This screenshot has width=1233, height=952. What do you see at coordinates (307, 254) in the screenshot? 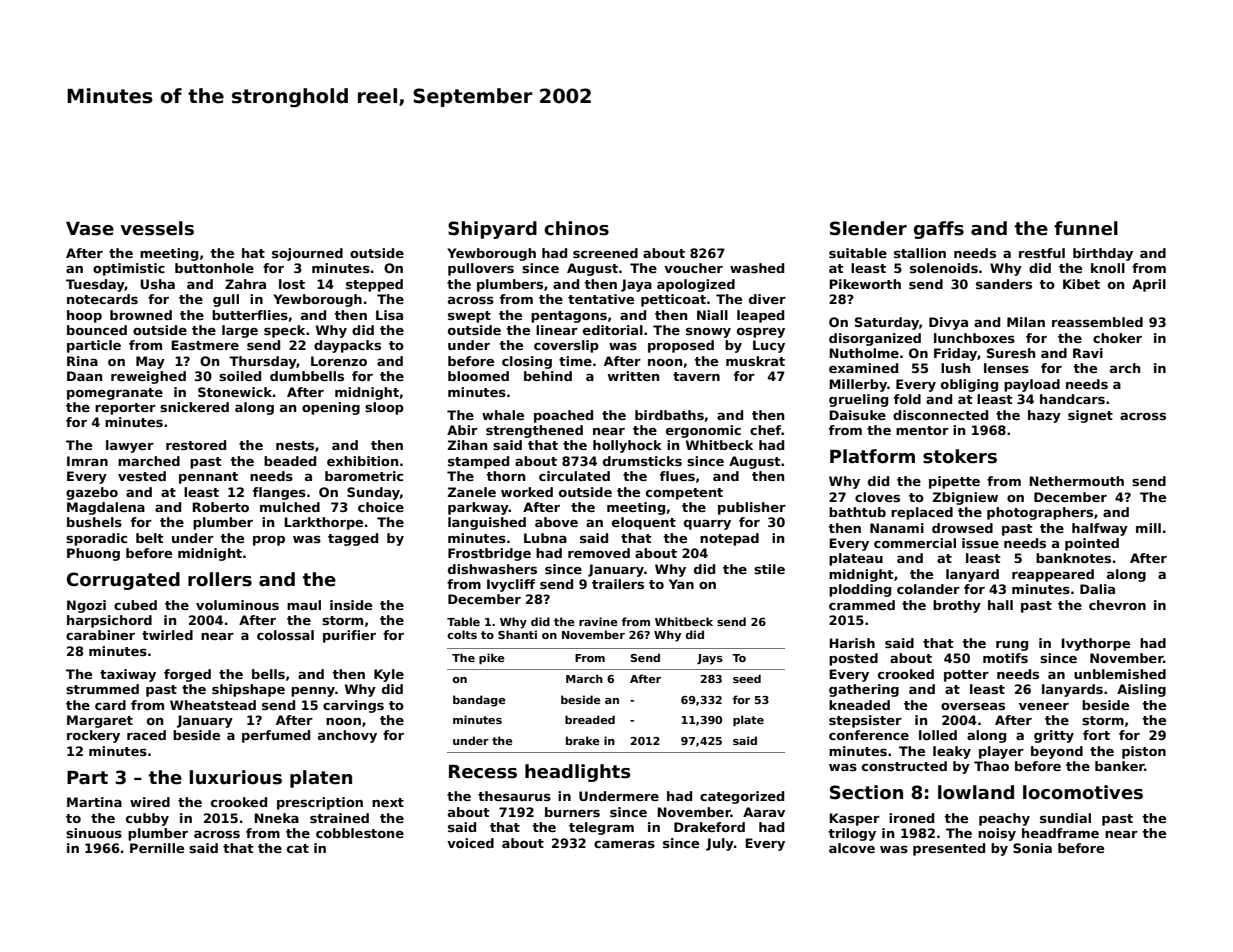
I see `sojourned` at bounding box center [307, 254].
